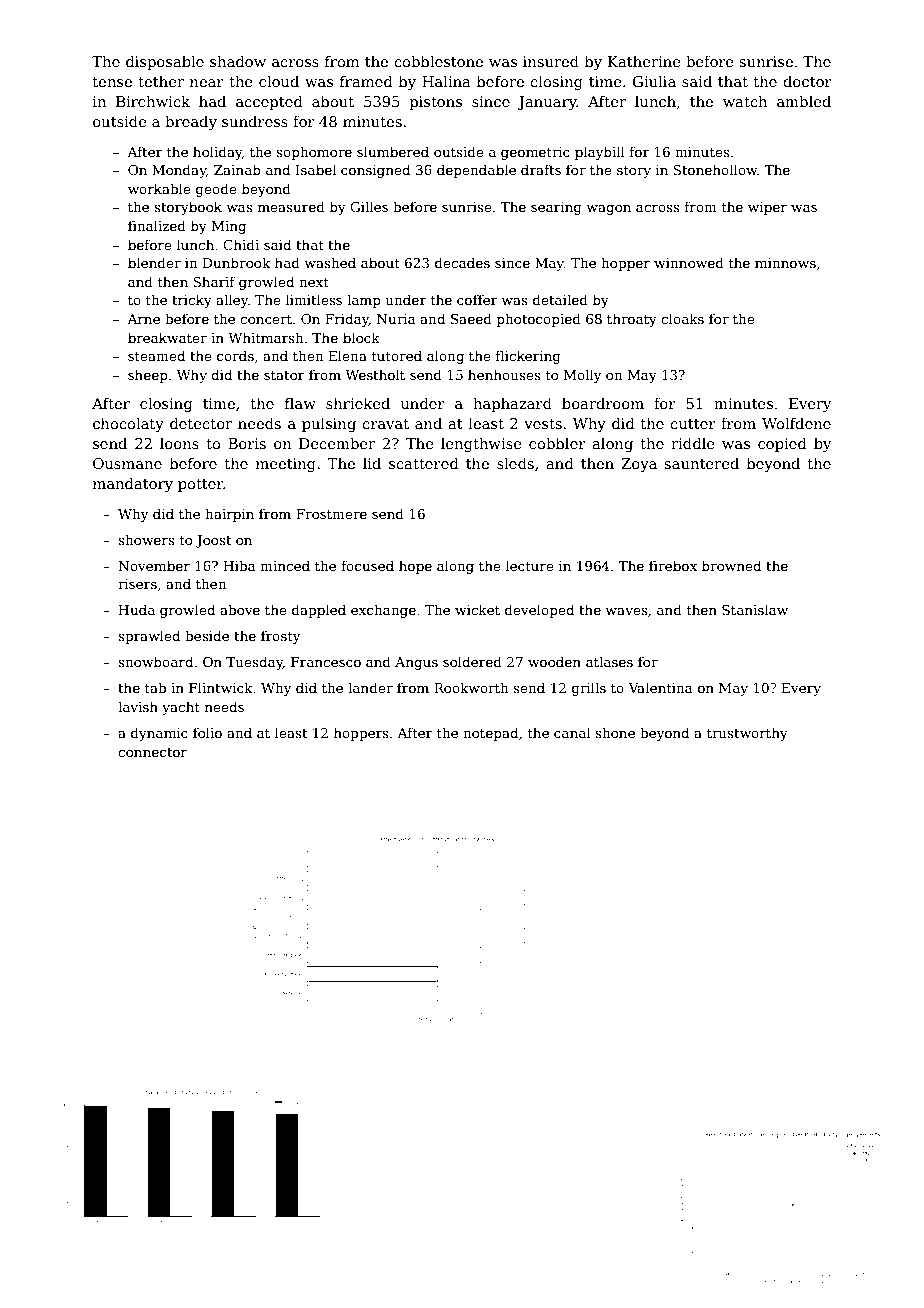 The height and width of the screenshot is (1308, 924). Describe the element at coordinates (366, 81) in the screenshot. I see `framed` at that location.
